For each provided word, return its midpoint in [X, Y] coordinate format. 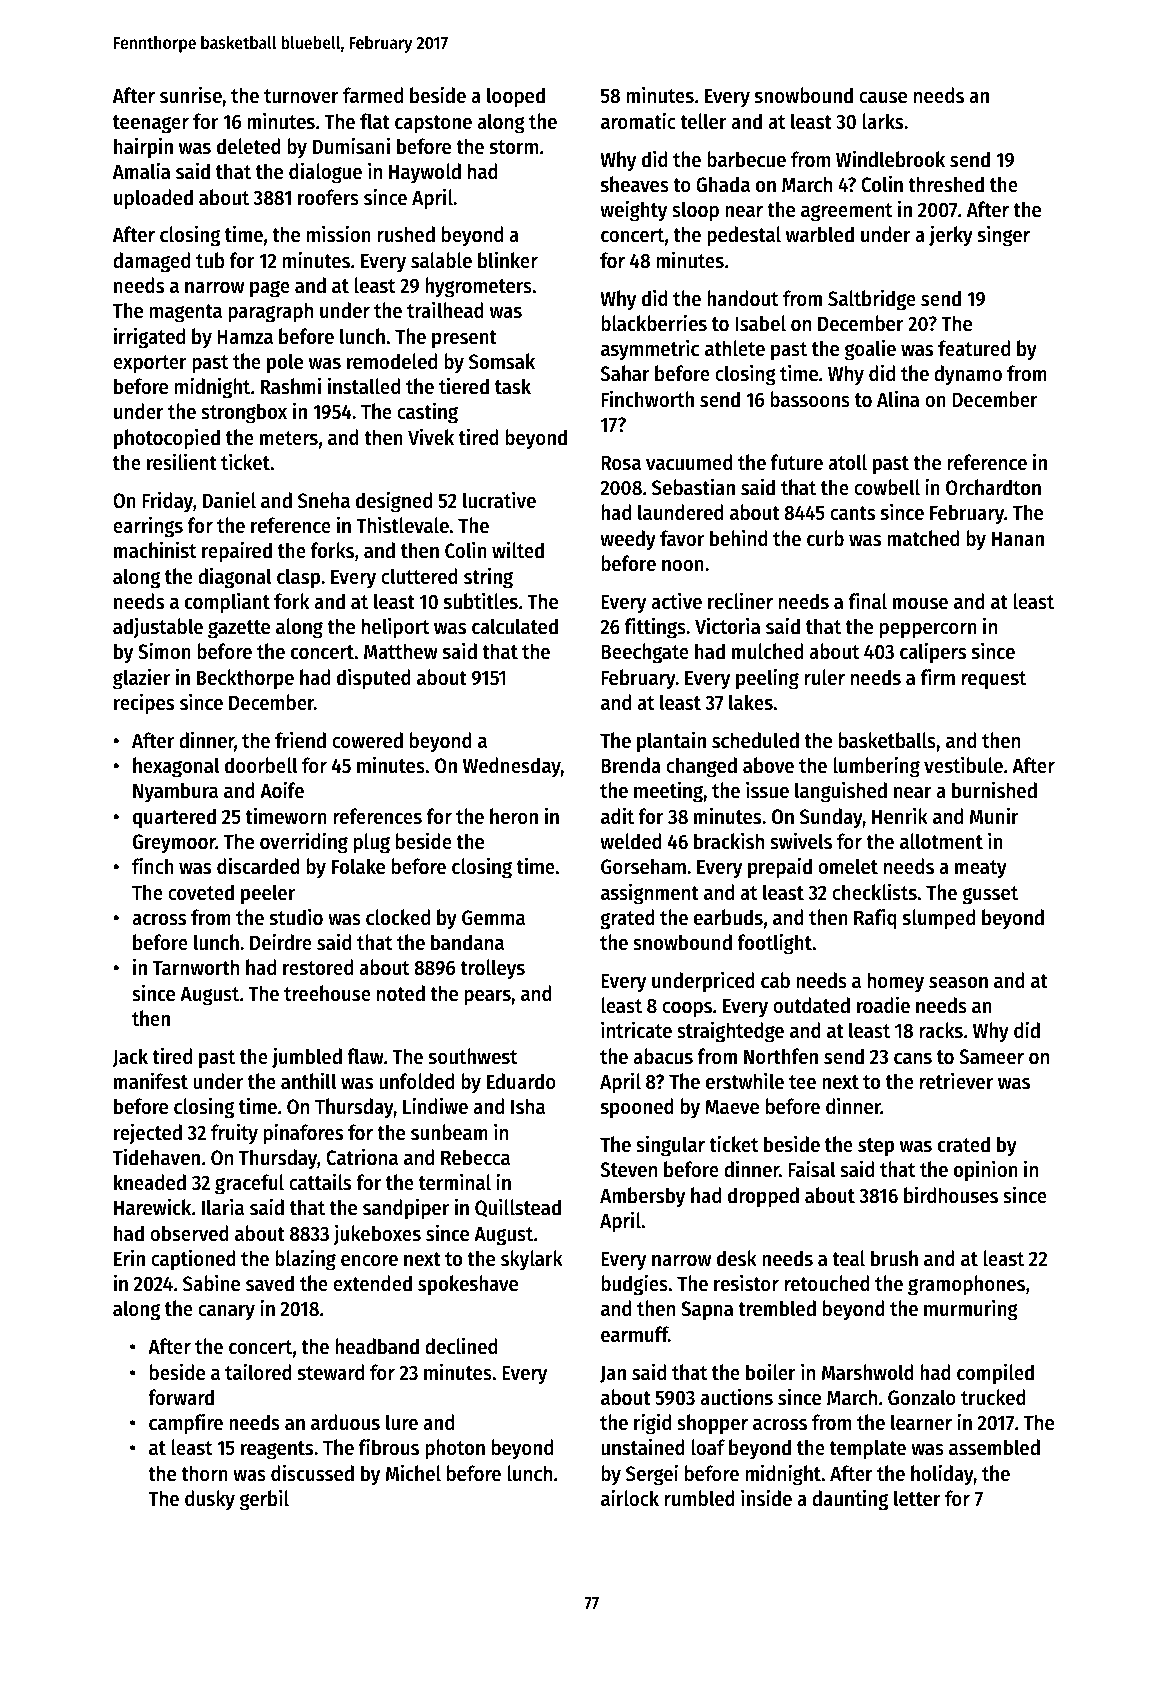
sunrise [191, 95]
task [513, 386]
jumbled [307, 1057]
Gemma [493, 918]
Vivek [431, 437]
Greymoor [174, 844]
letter [917, 1498]
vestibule [963, 765]
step [876, 1147]
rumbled [699, 1498]
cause [883, 98]
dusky [210, 1500]
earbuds [728, 917]
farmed [373, 95]
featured [974, 348]
